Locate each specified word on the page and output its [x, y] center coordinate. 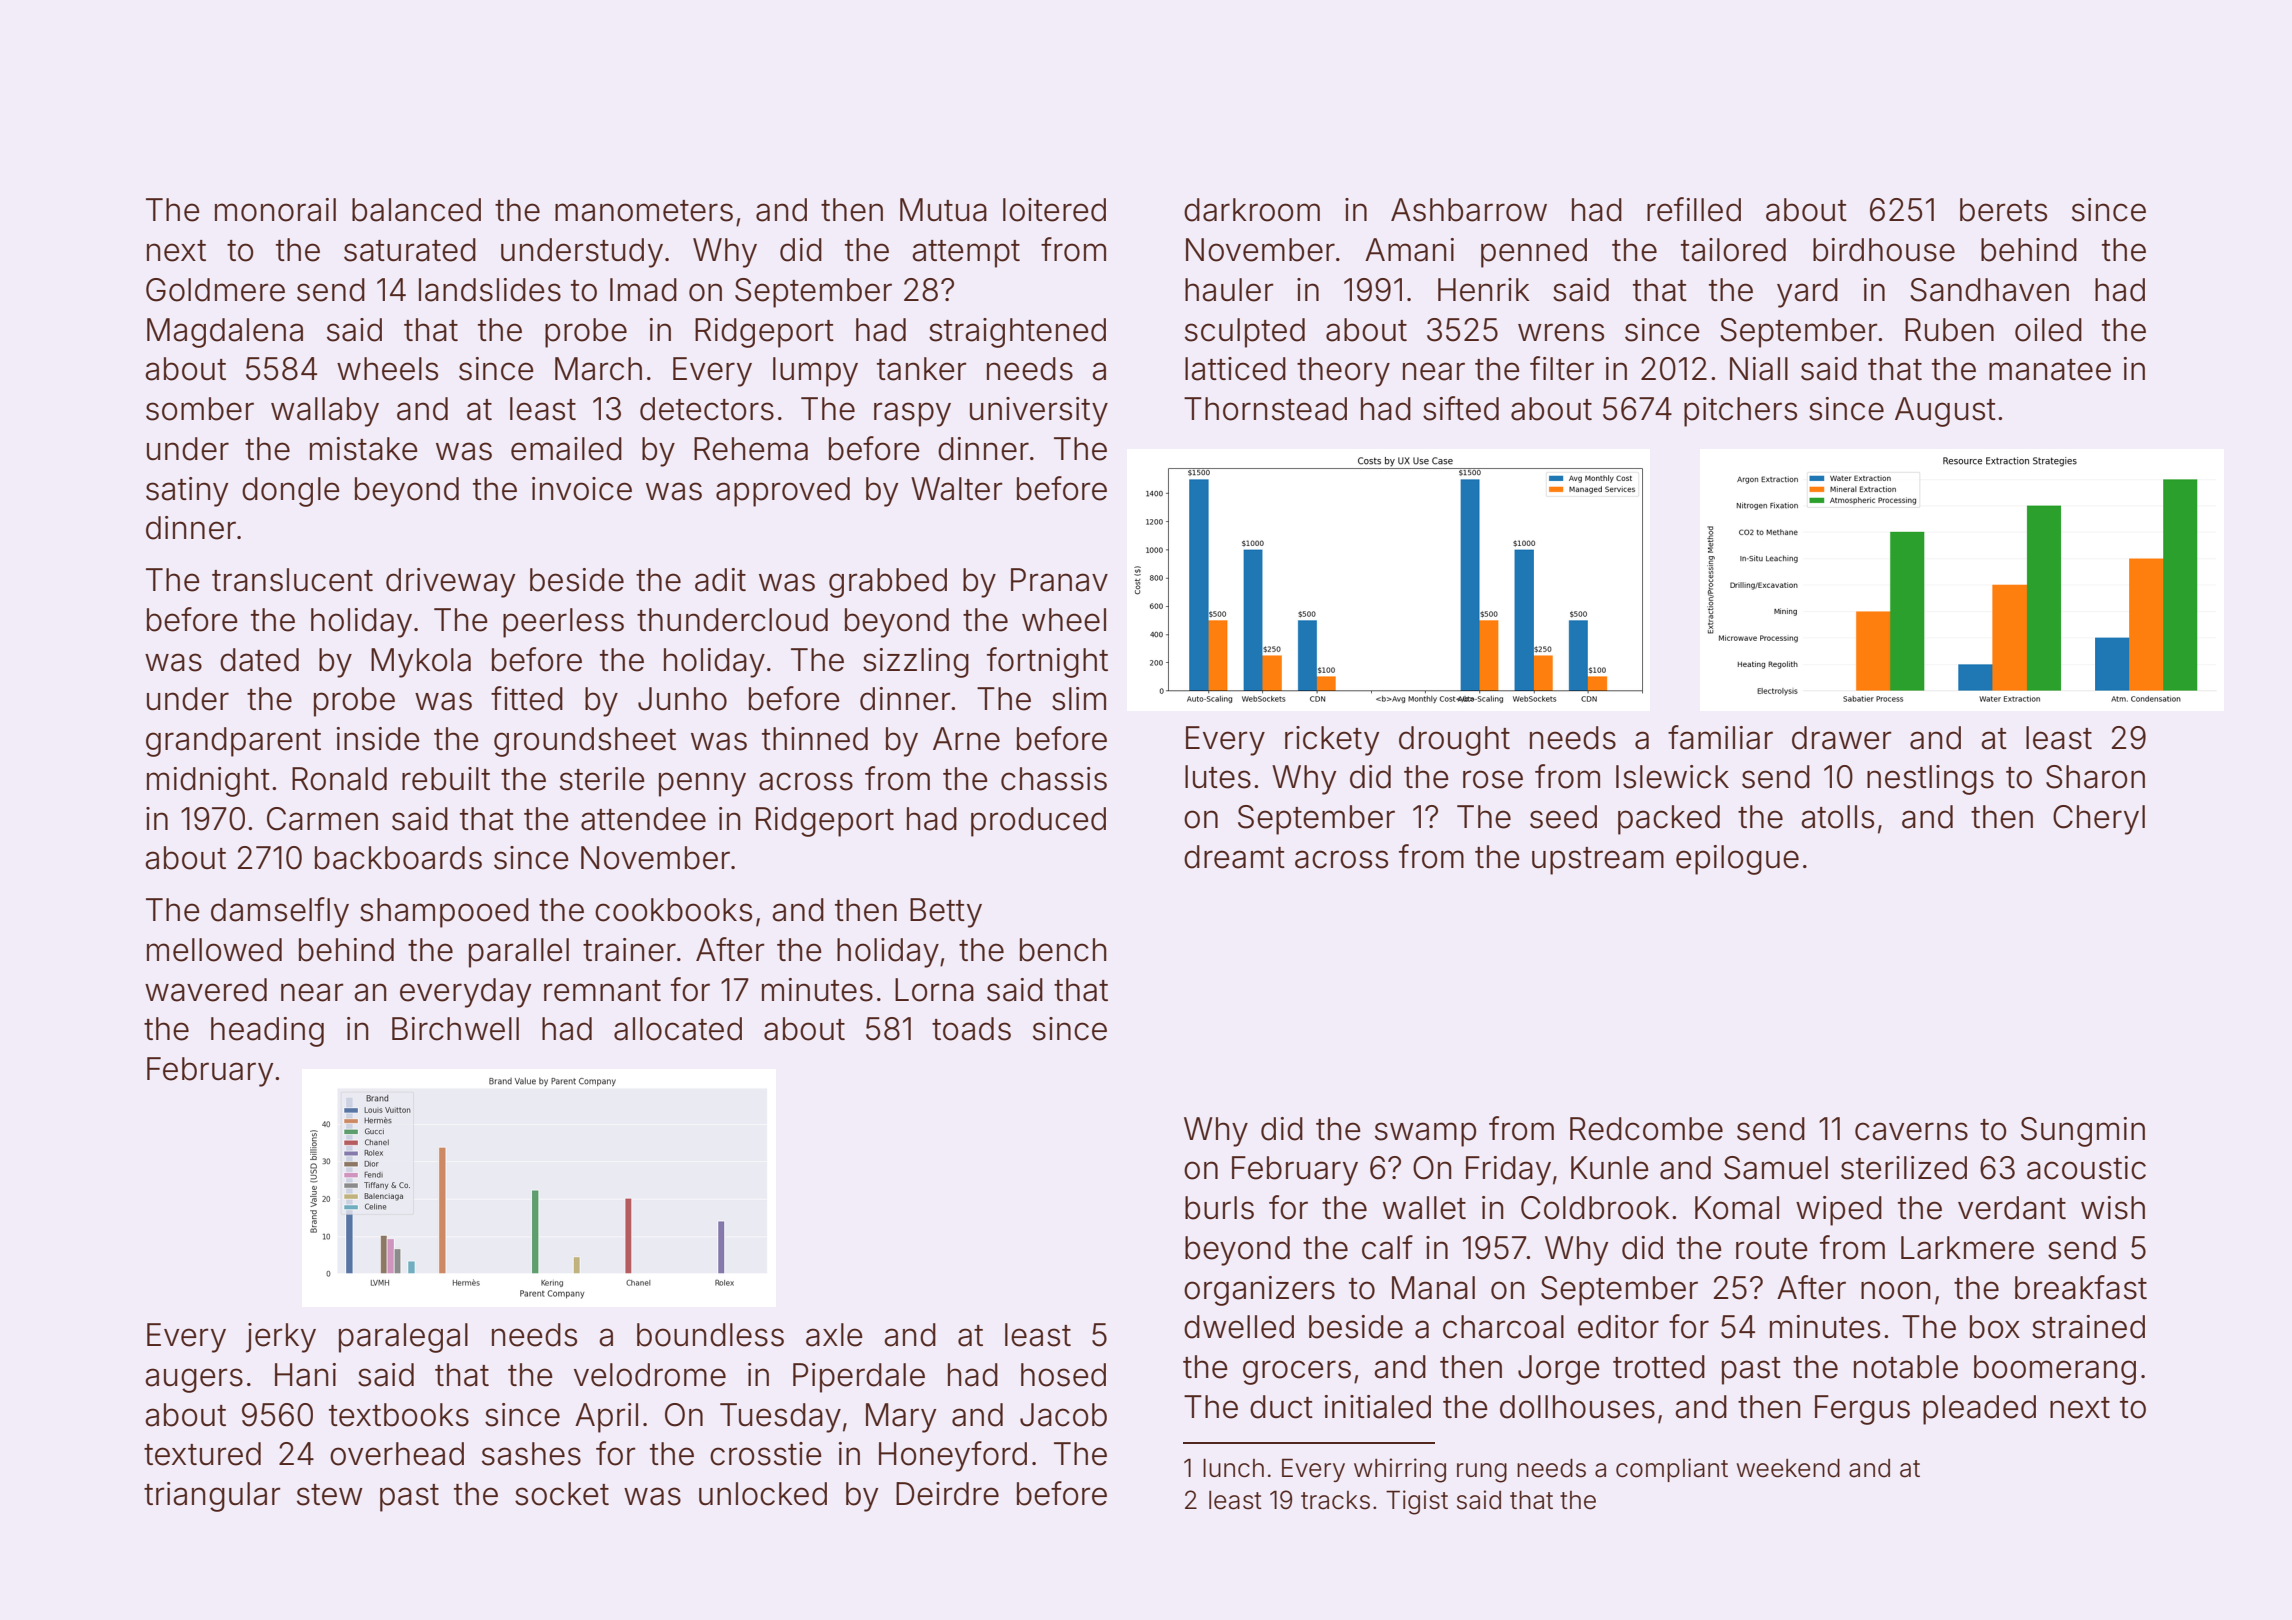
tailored [1733, 250]
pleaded [1979, 1410]
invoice [582, 489]
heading [267, 1032]
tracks [1335, 1500]
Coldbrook [1595, 1208]
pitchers [1740, 412]
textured [202, 1454]
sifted [1461, 408]
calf [1387, 1247]
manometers [644, 211]
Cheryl [2099, 820]
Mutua [943, 210]
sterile [602, 779]
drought [1454, 741]
